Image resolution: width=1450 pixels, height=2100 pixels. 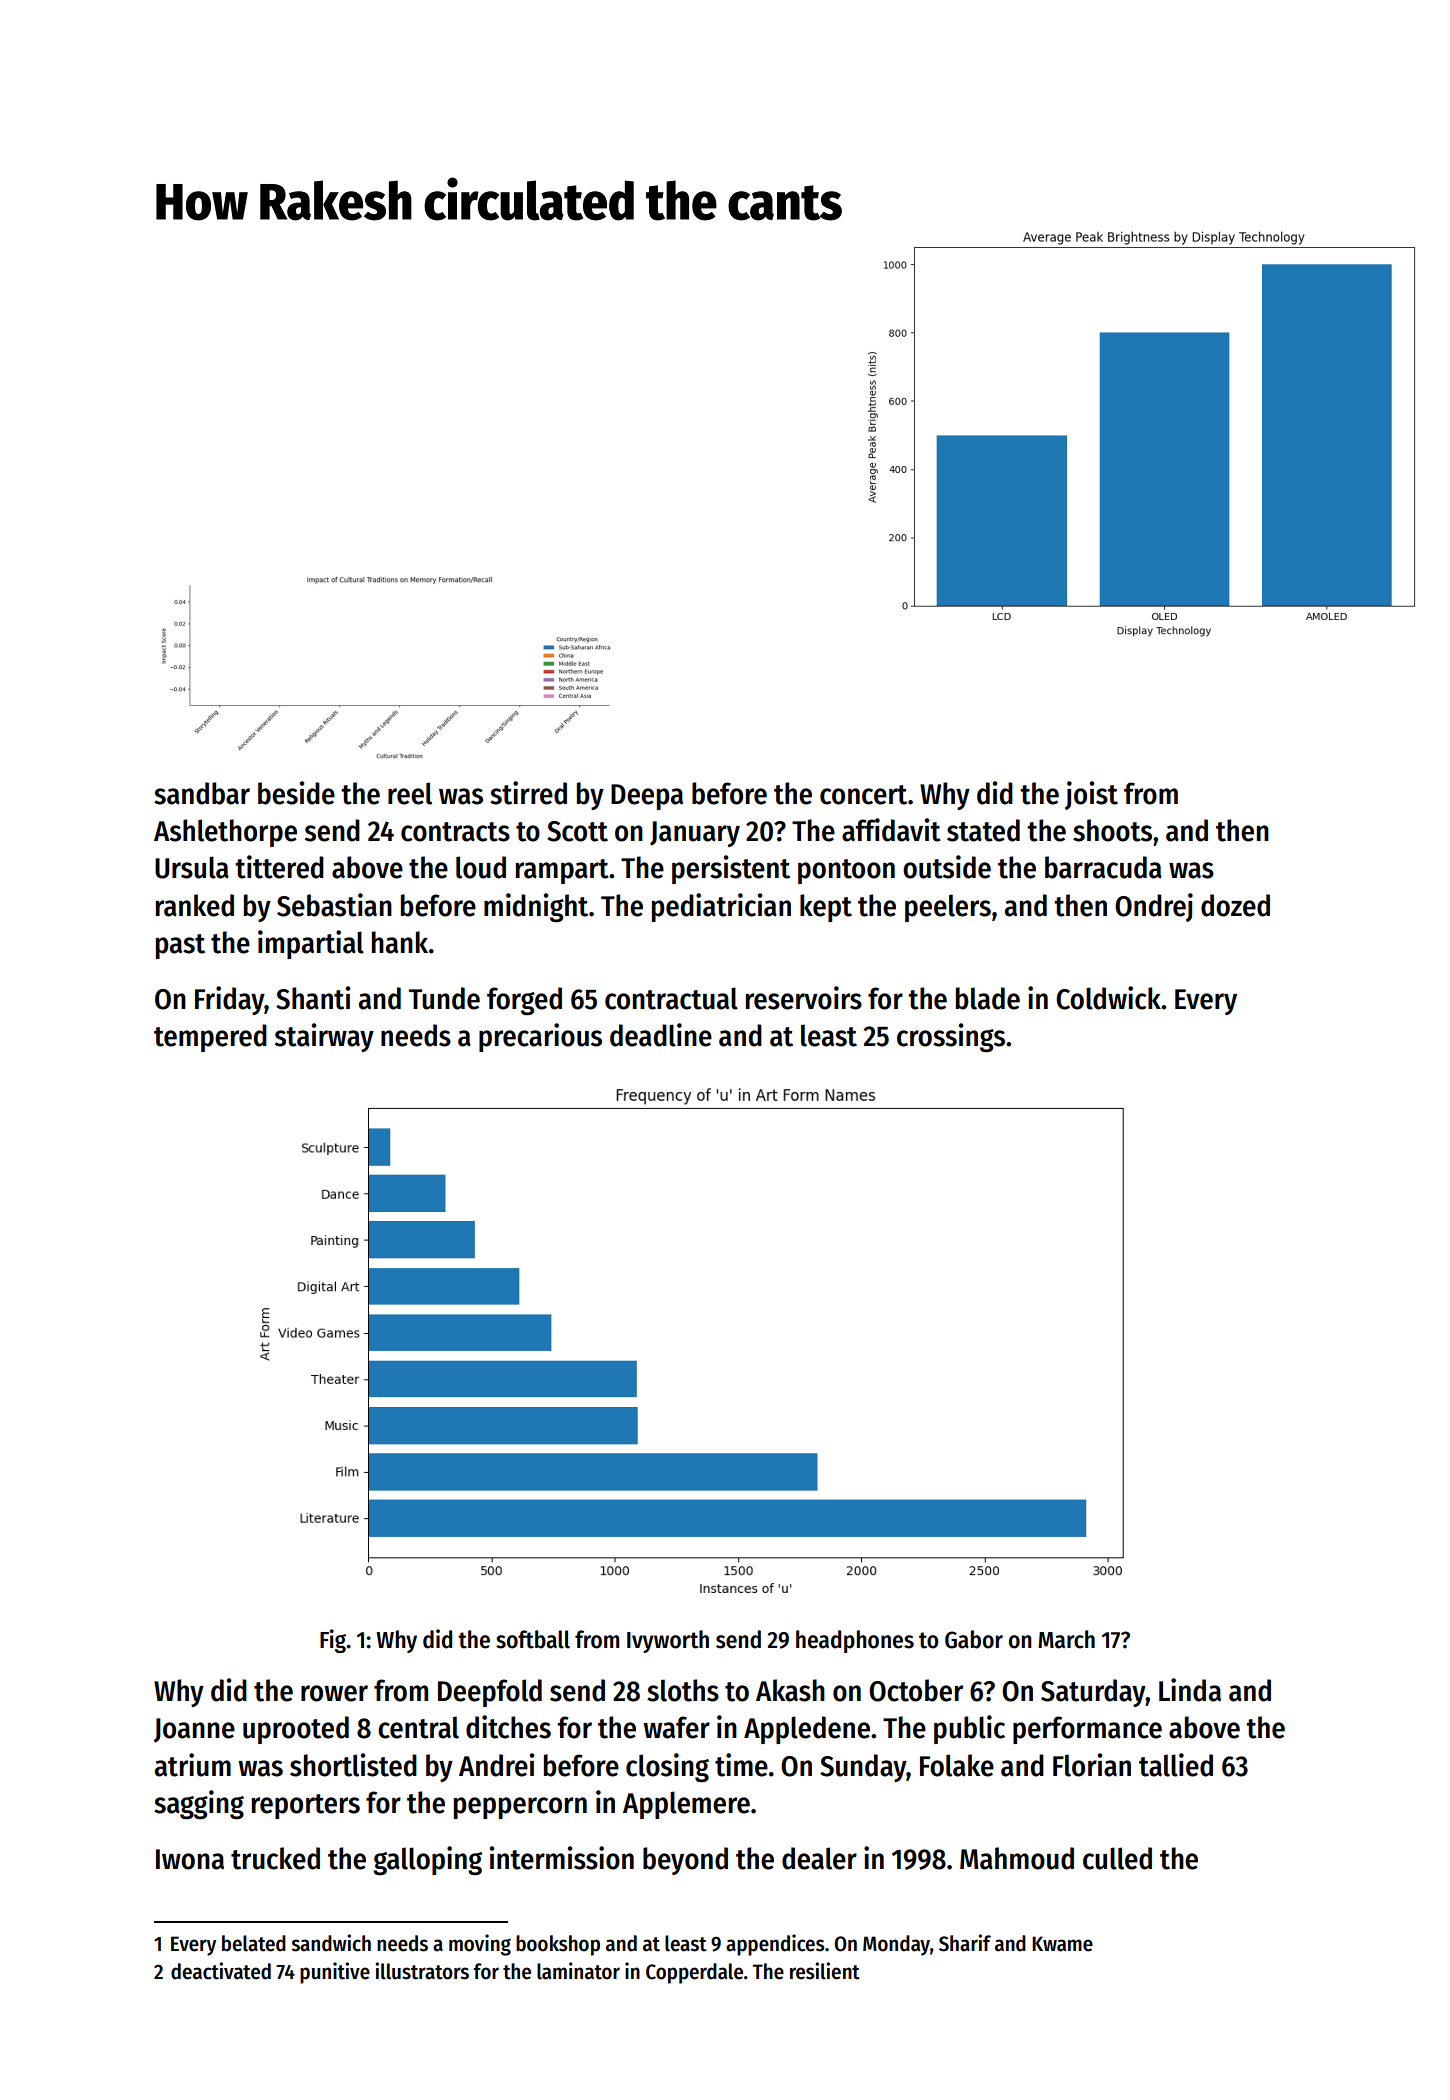 I want to click on Coldwick, so click(x=1108, y=998).
